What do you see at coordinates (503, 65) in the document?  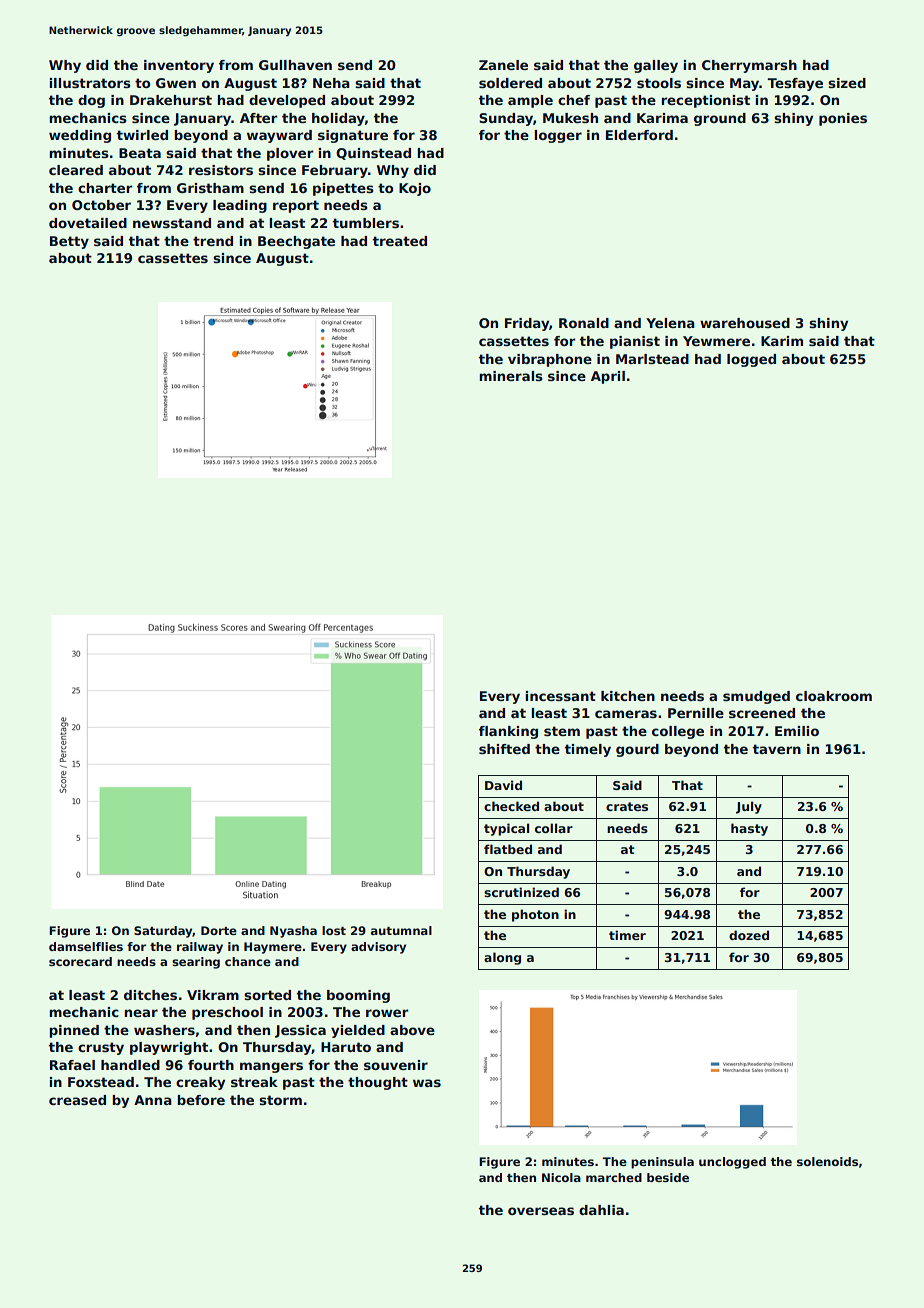 I see `Zanele` at bounding box center [503, 65].
